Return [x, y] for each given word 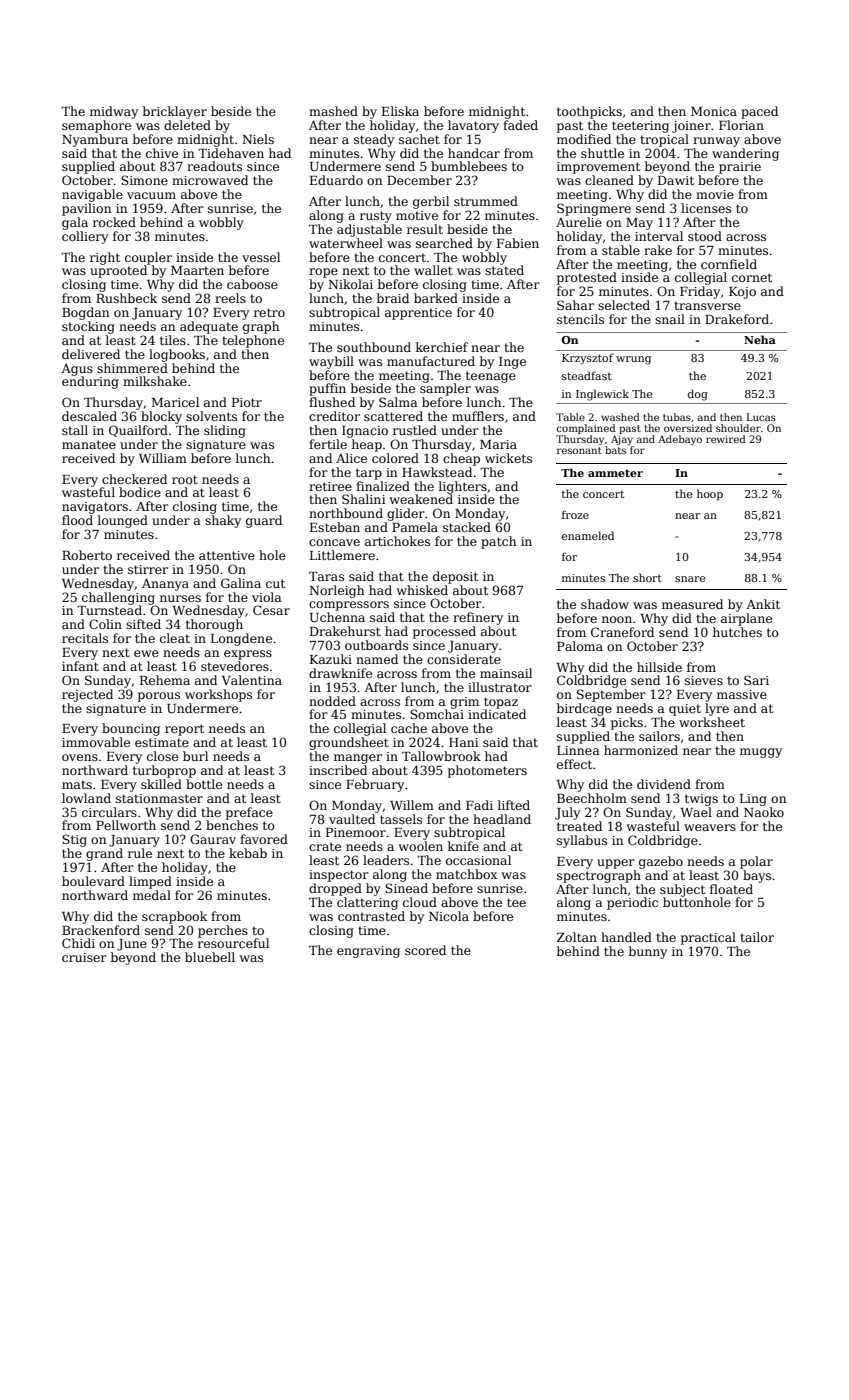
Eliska [400, 111]
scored [425, 950]
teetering [640, 127]
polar [756, 862]
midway [114, 112]
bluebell [210, 957]
